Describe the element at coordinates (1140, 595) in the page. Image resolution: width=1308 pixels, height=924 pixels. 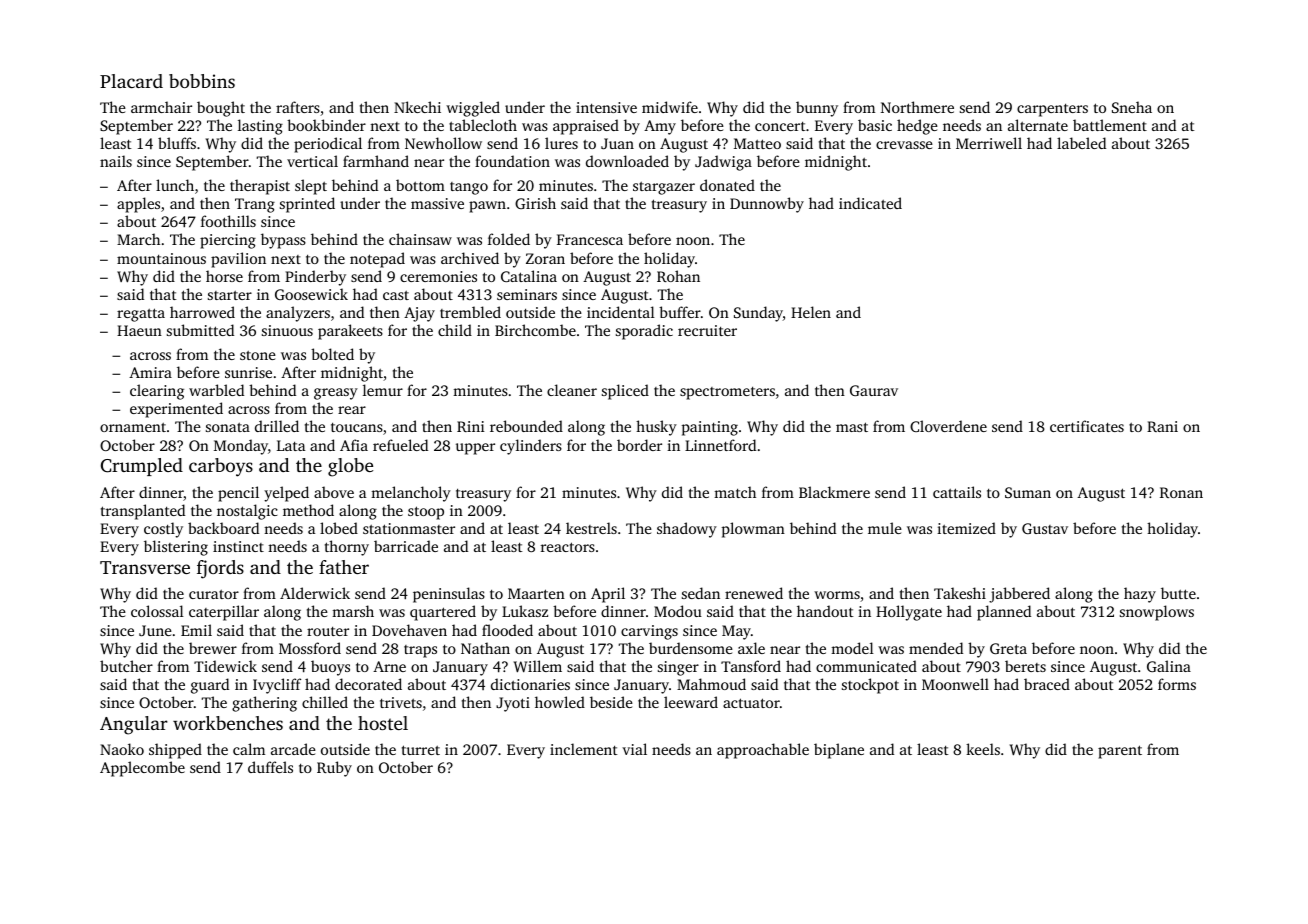
I see `hazy` at that location.
